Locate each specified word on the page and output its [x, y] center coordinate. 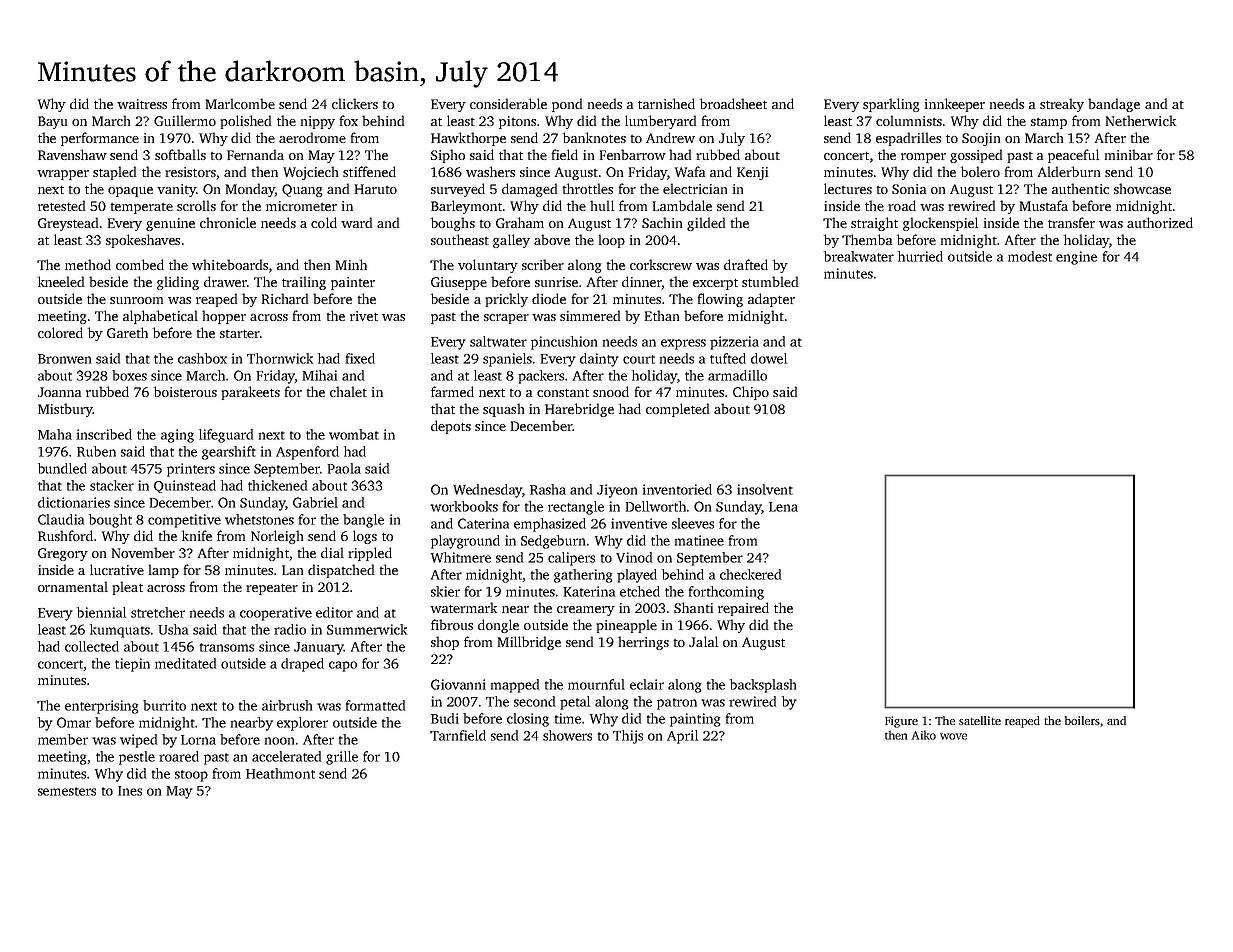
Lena [783, 507]
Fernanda [255, 154]
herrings [643, 643]
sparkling [891, 105]
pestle [137, 758]
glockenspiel [940, 224]
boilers [1082, 720]
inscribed [104, 434]
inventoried [677, 489]
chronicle [228, 222]
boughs [453, 224]
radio [290, 629]
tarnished [666, 103]
